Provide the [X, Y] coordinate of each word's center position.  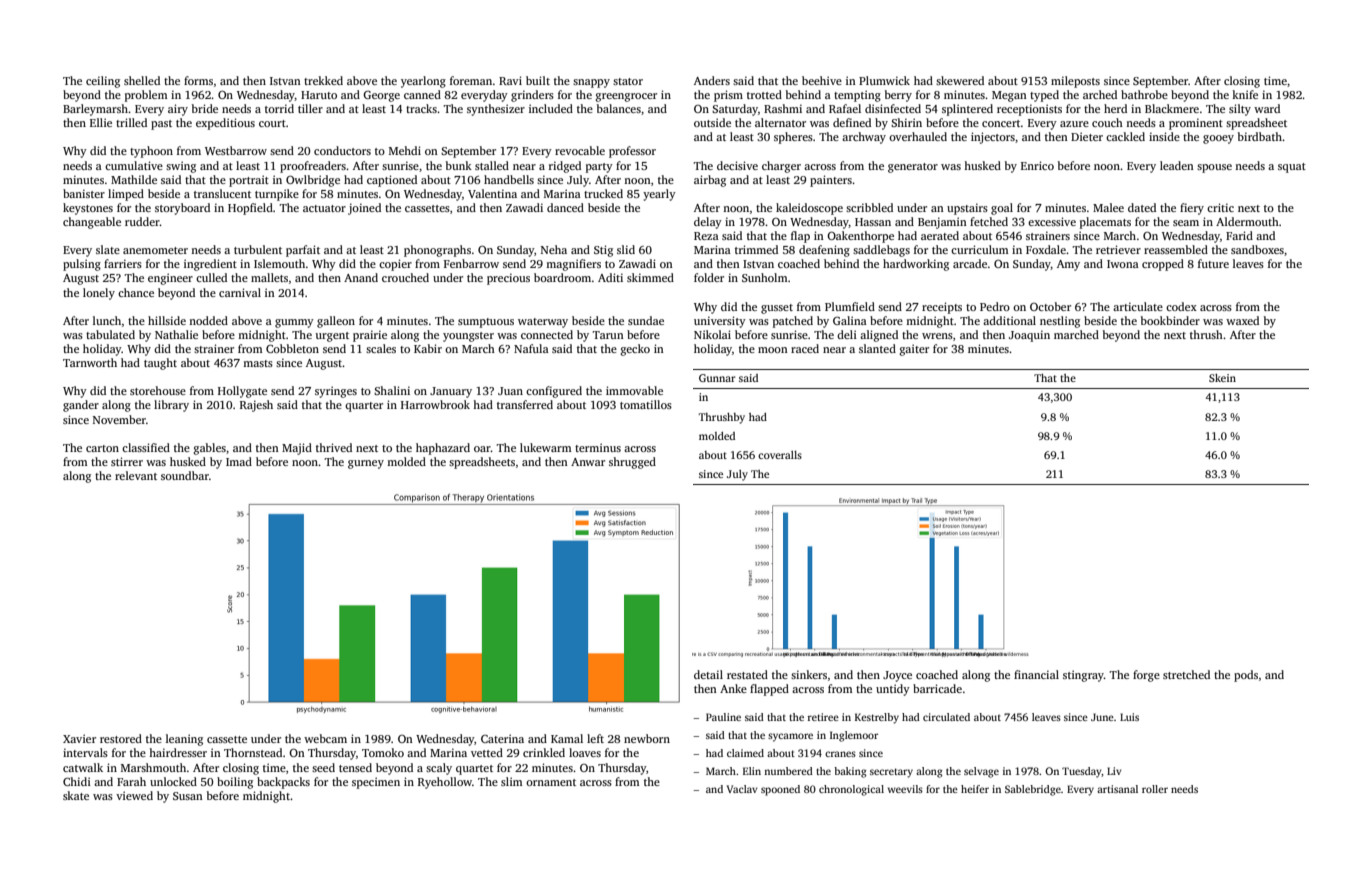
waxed [1242, 320]
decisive [737, 165]
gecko [635, 350]
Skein [1222, 378]
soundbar [185, 475]
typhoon [151, 152]
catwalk [83, 767]
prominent [1196, 124]
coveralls [780, 455]
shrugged [632, 463]
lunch [107, 320]
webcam [325, 738]
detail [708, 674]
